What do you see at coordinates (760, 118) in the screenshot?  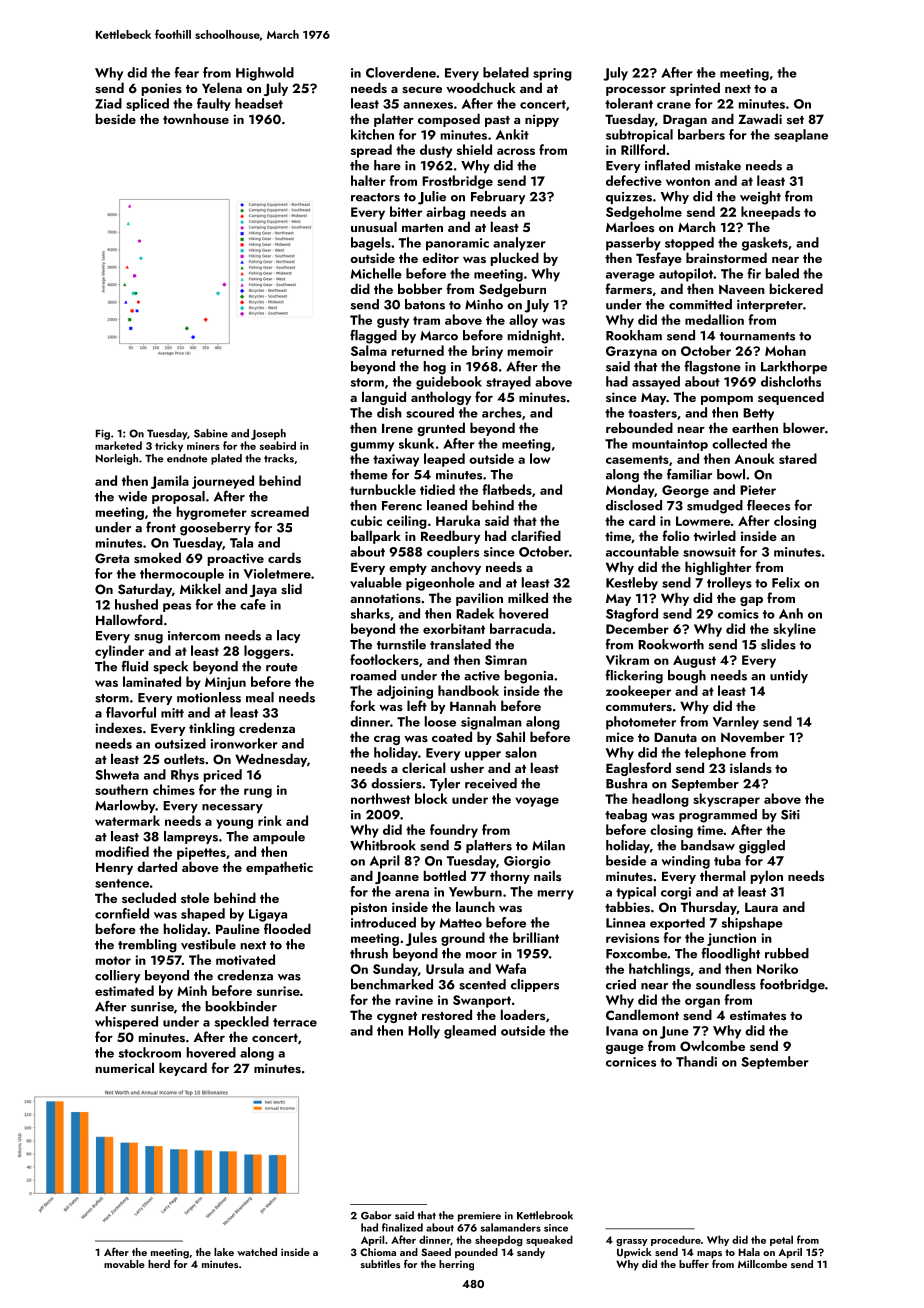 I see `Zawadi` at bounding box center [760, 118].
